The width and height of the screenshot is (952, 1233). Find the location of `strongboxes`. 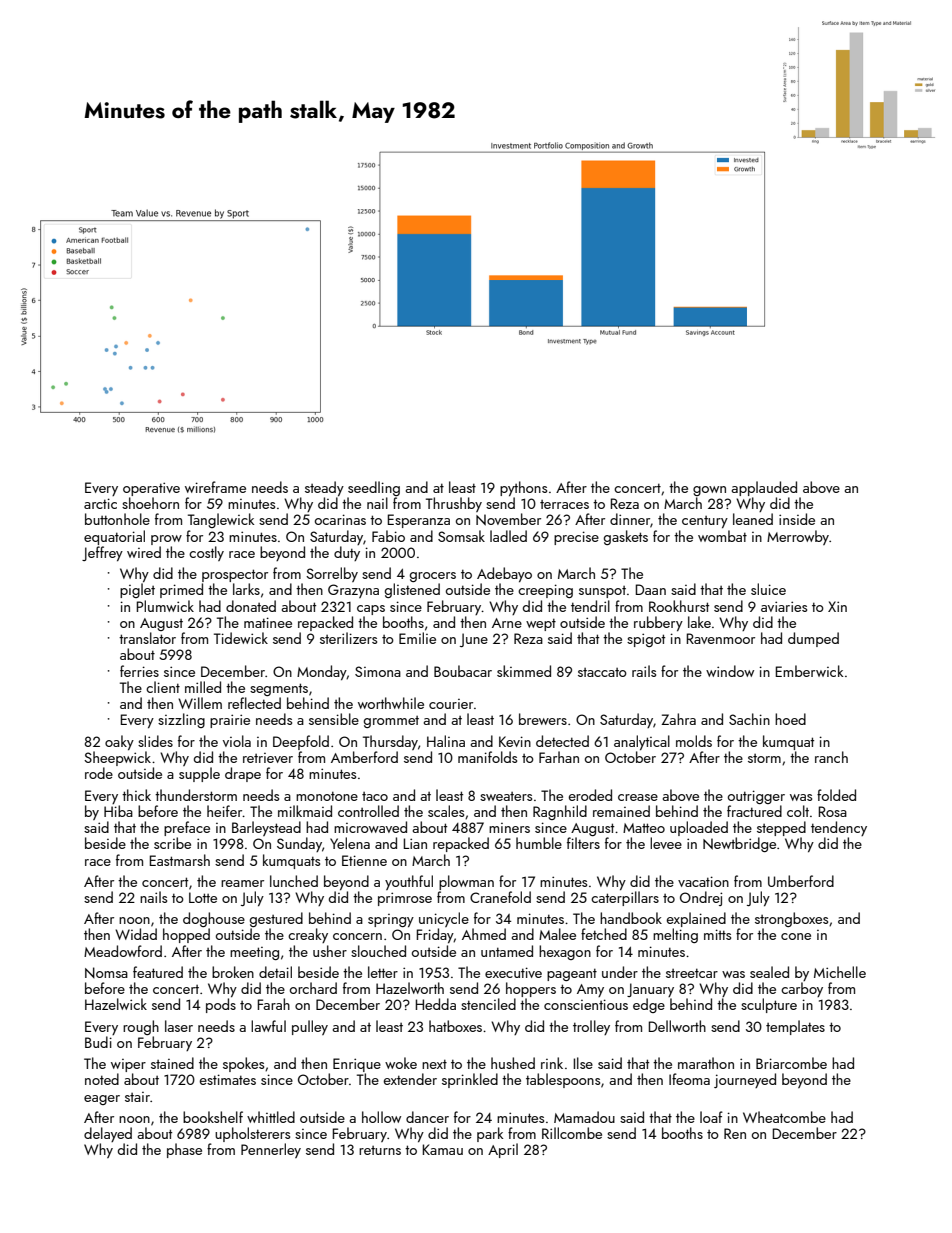

strongboxes is located at coordinates (791, 919).
